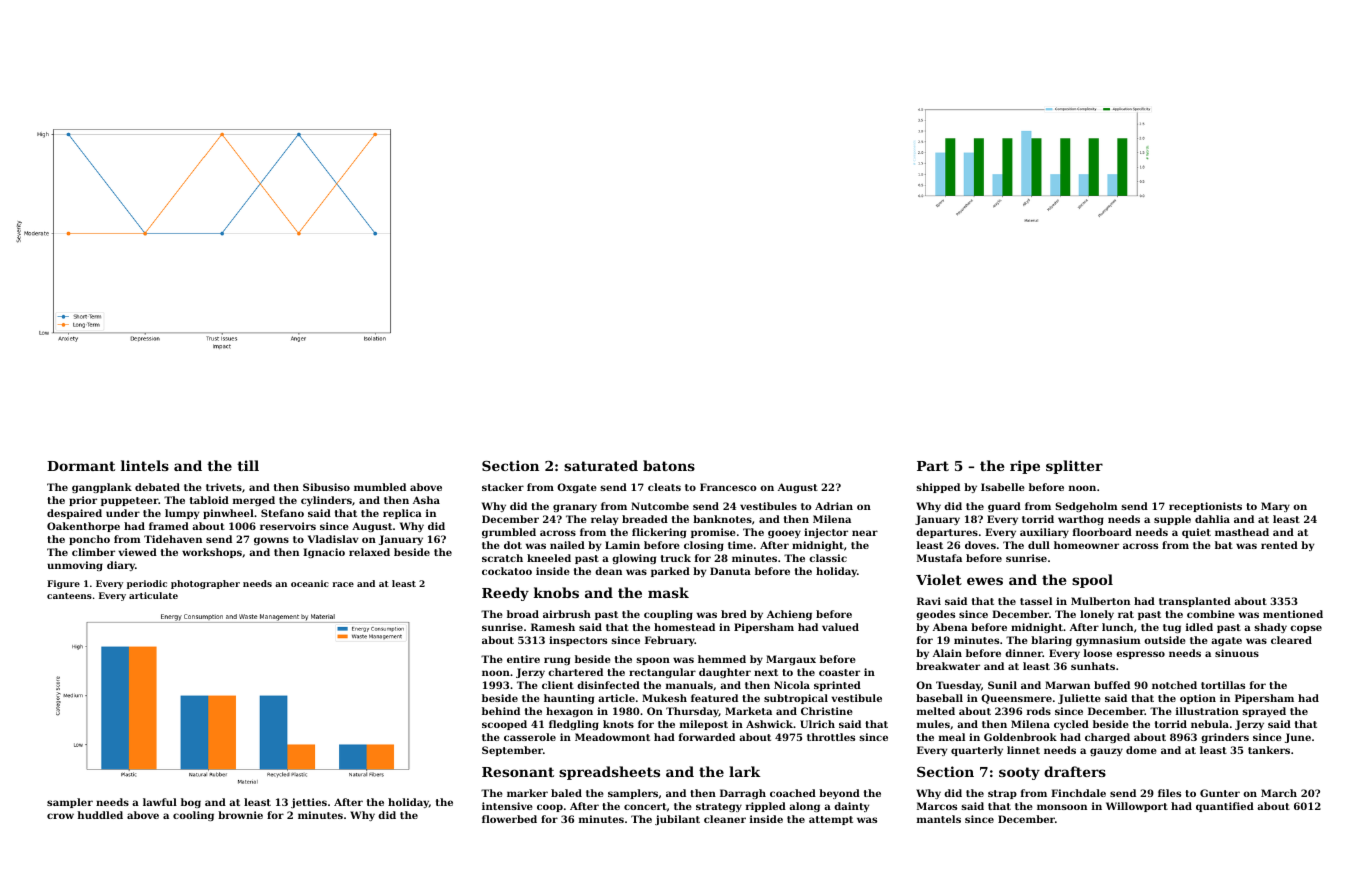  I want to click on Vladislav, so click(333, 539).
